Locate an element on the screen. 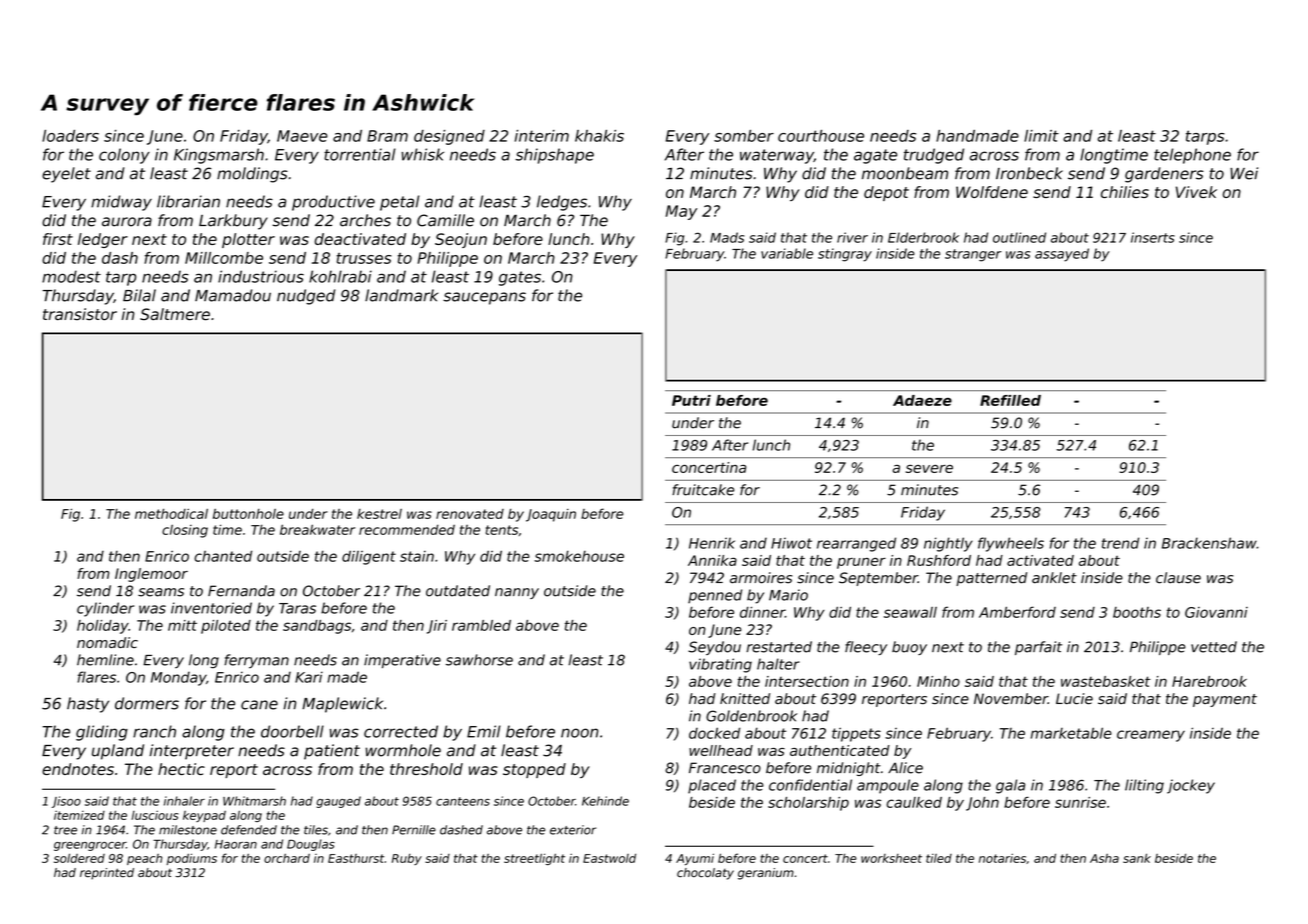 Image resolution: width=1308 pixels, height=924 pixels. Saltmere is located at coordinates (175, 314).
